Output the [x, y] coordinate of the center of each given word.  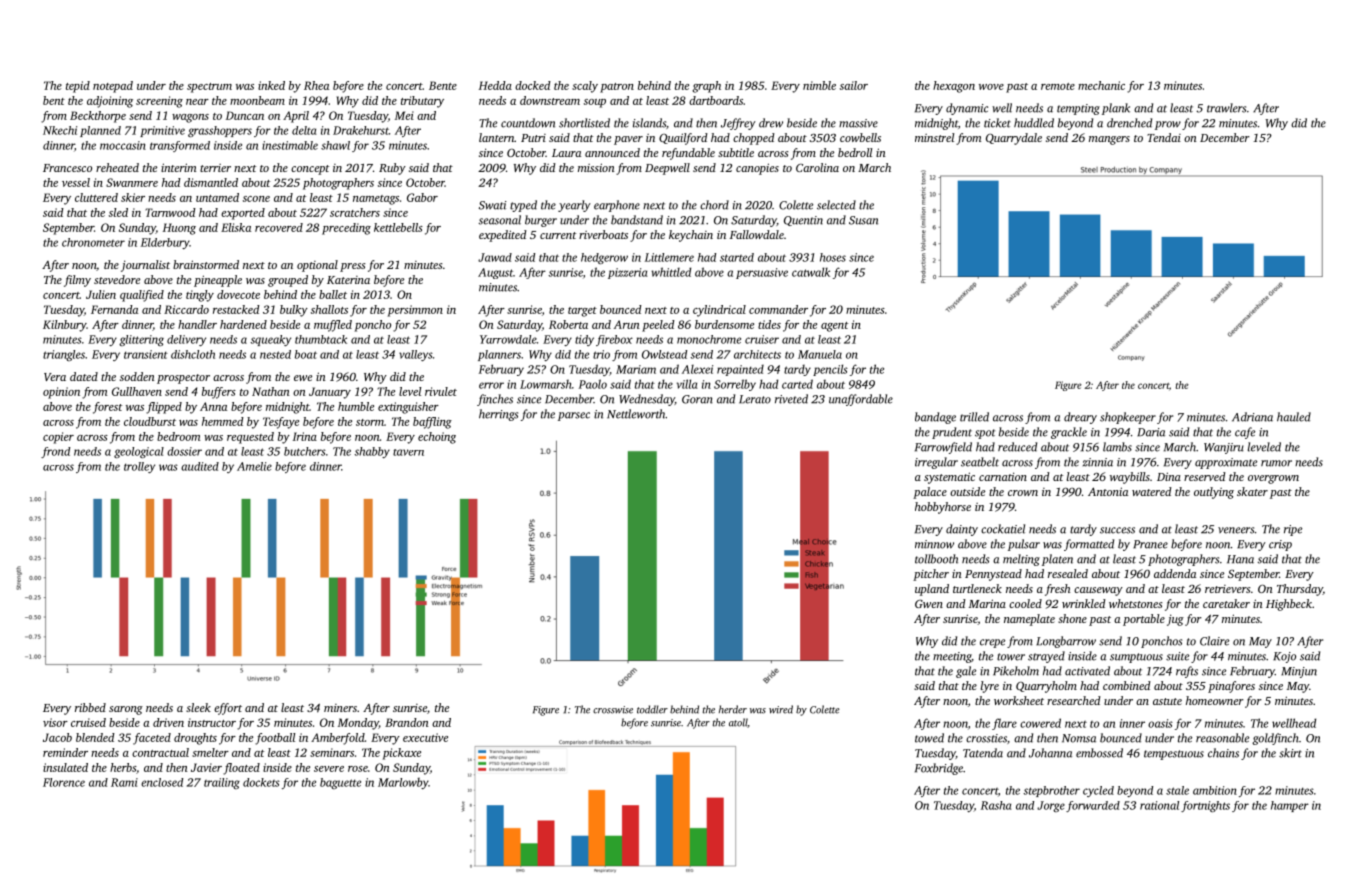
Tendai [1164, 137]
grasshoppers [220, 131]
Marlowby [403, 783]
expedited [503, 236]
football [275, 739]
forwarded [1093, 806]
